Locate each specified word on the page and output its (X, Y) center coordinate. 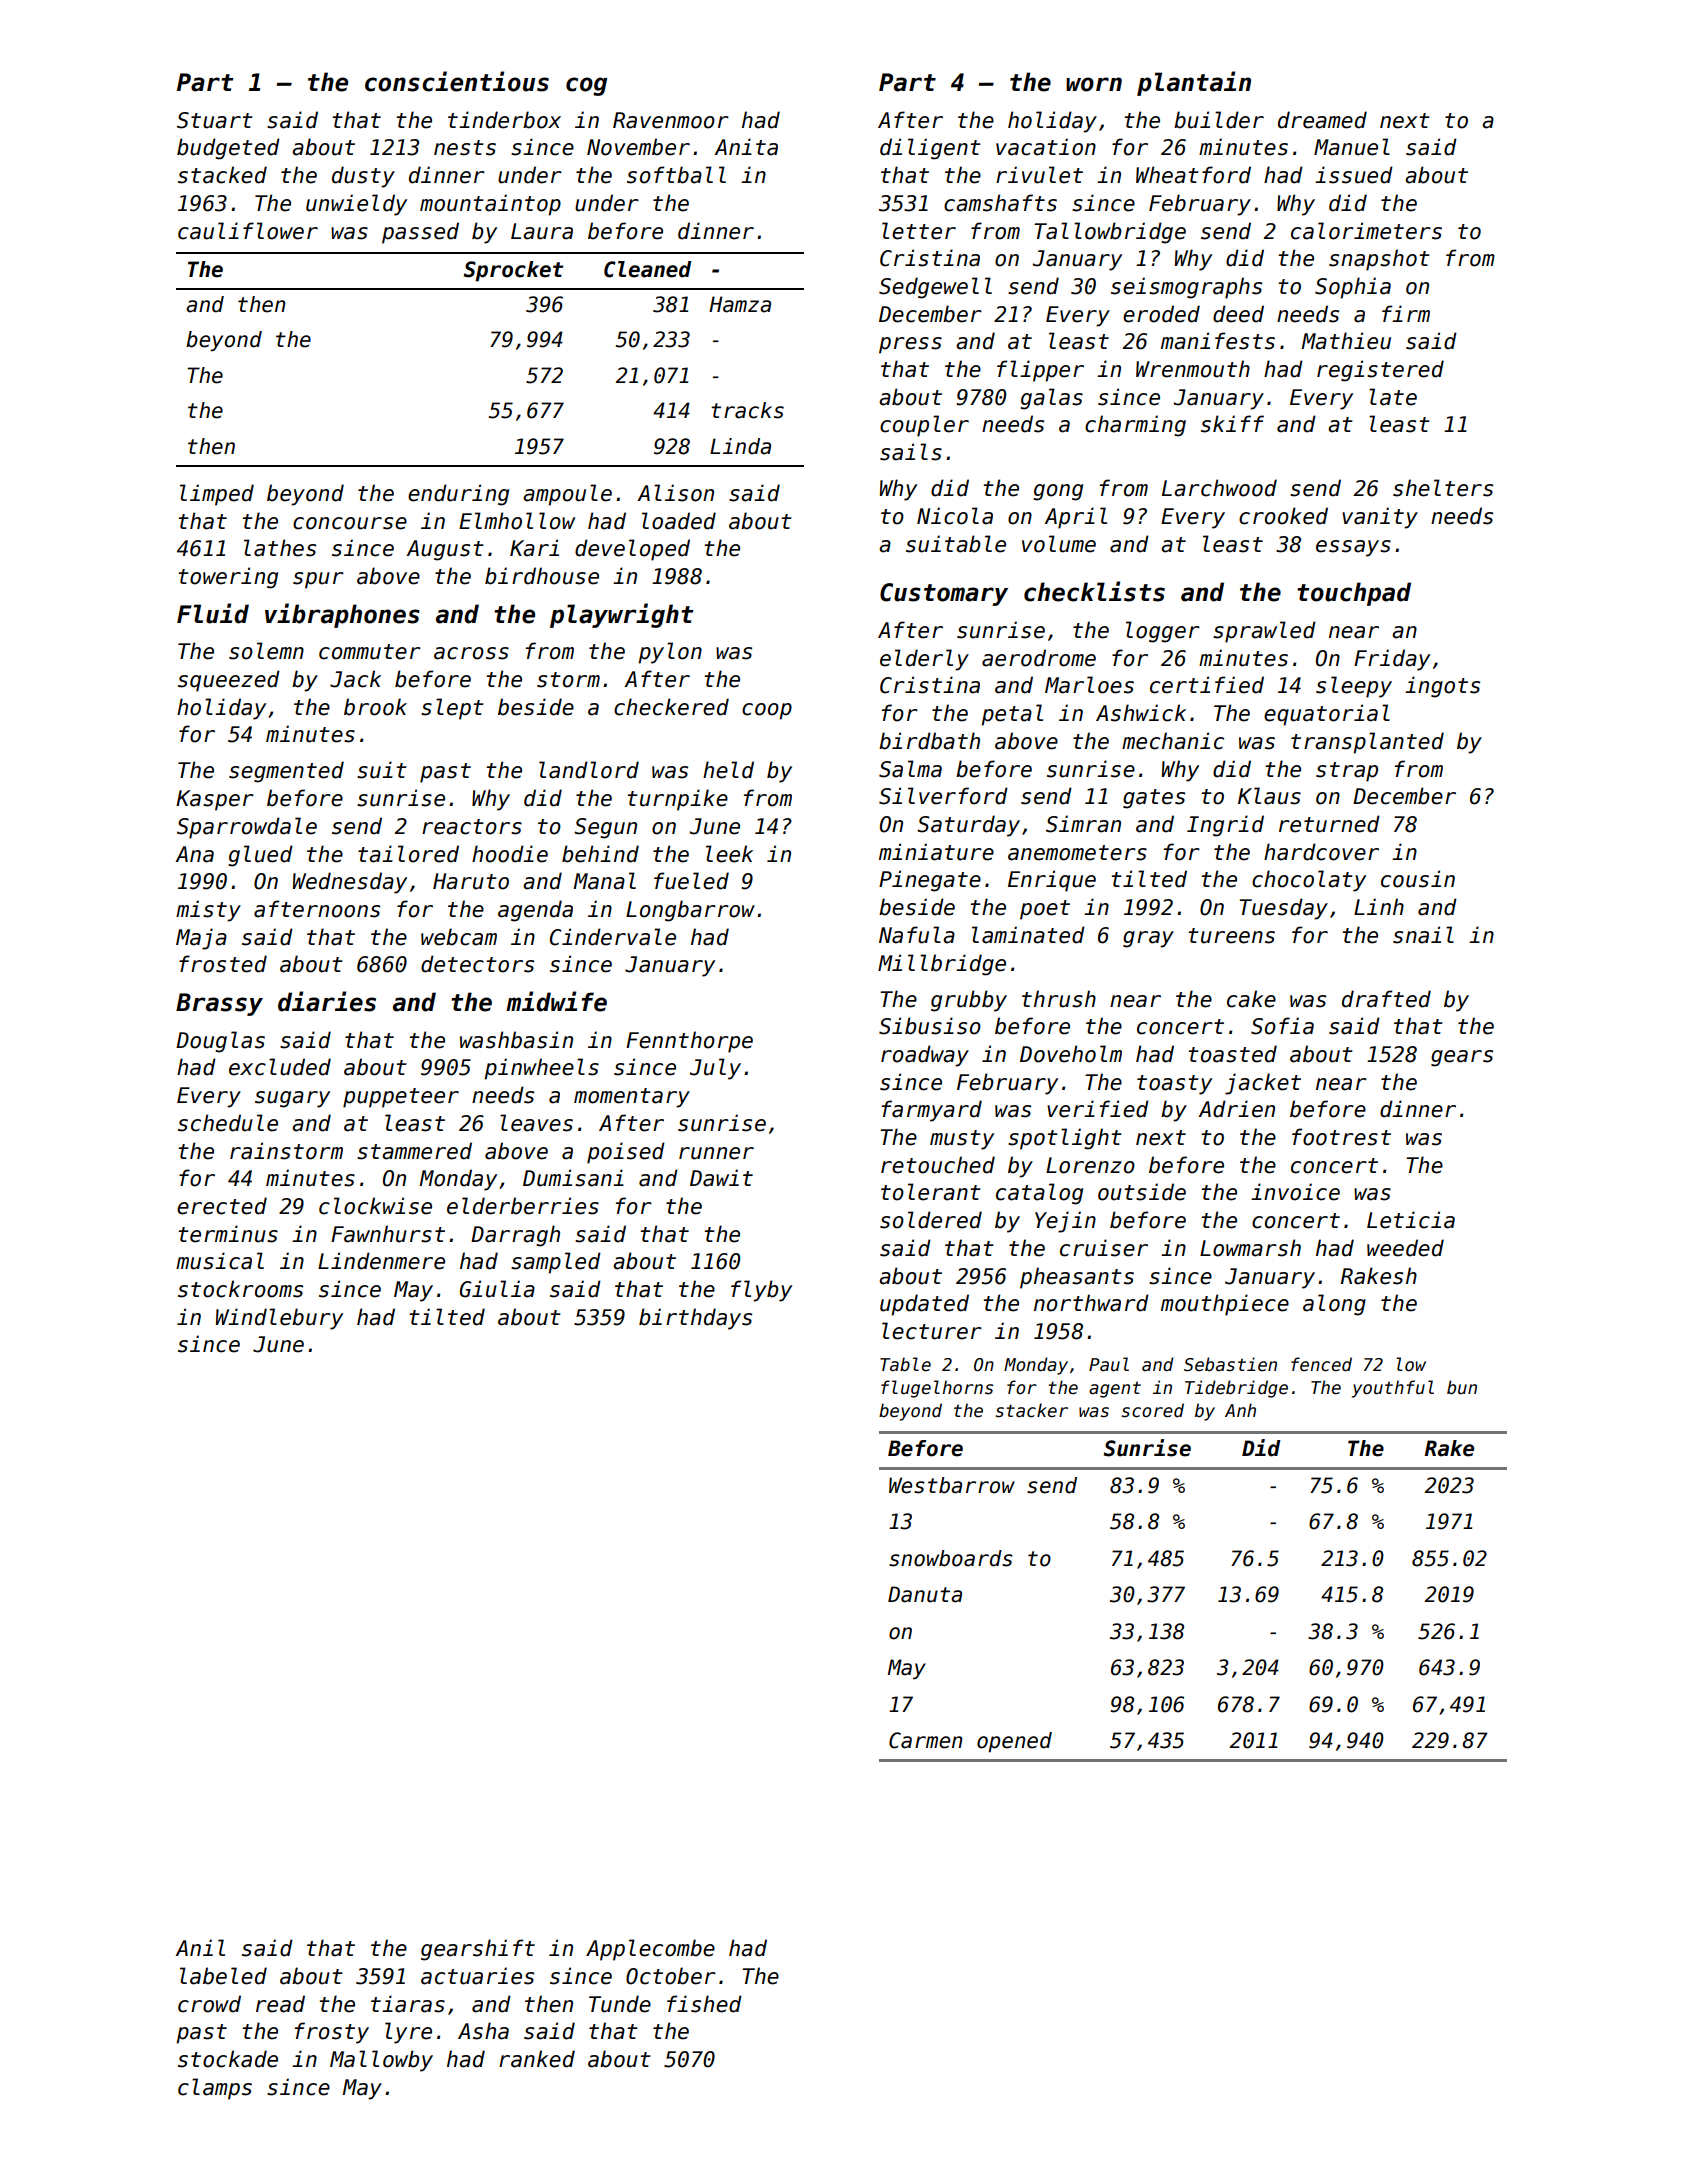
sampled (556, 1263)
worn (1094, 84)
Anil (200, 1947)
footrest (1341, 1137)
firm (1406, 313)
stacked (222, 175)
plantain (1194, 83)
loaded (679, 521)
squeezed (229, 681)
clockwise (375, 1206)
